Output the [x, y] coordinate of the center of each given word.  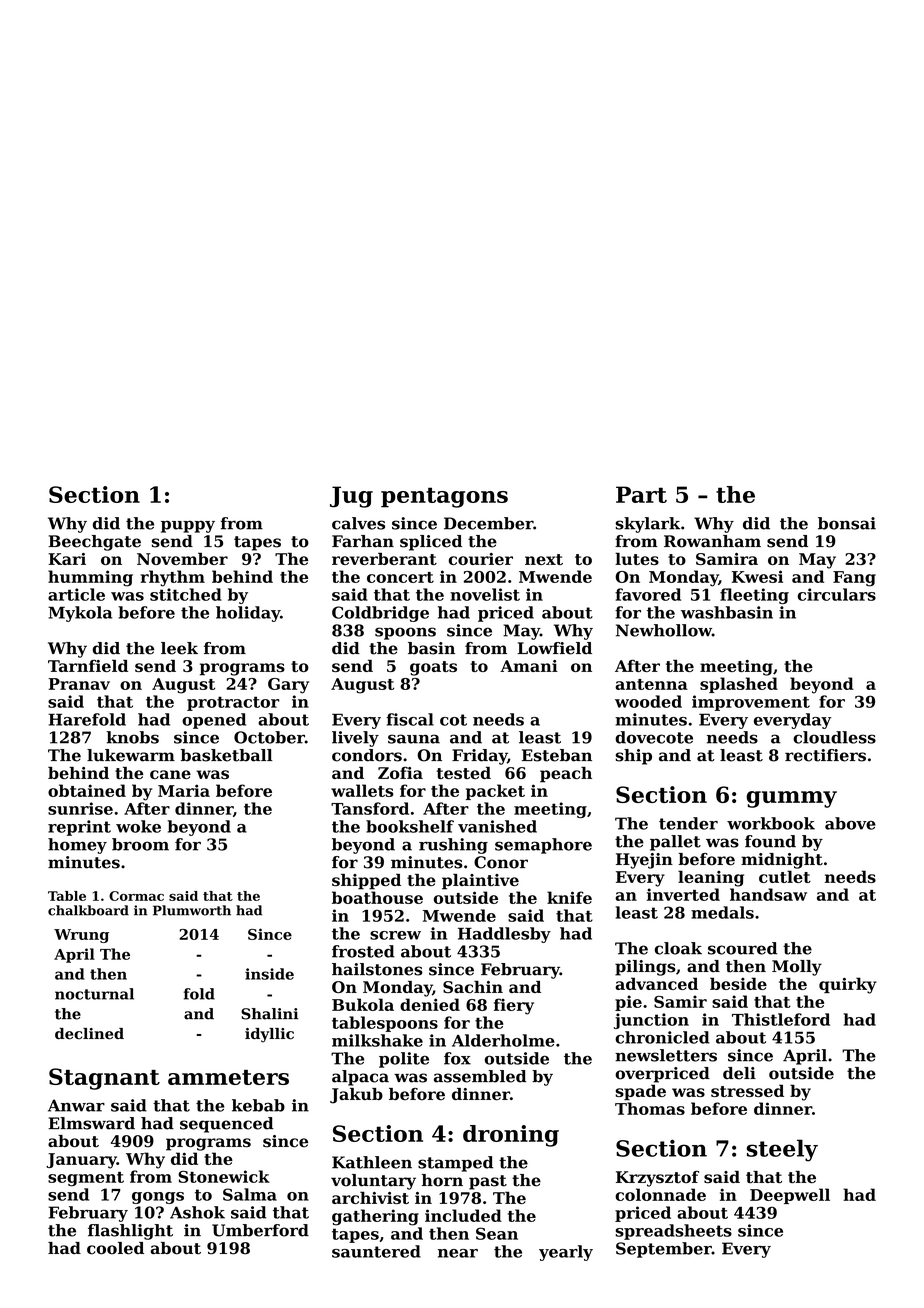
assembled [480, 1076]
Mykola [80, 614]
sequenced [227, 1125]
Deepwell [790, 1196]
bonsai [847, 523]
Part [641, 494]
